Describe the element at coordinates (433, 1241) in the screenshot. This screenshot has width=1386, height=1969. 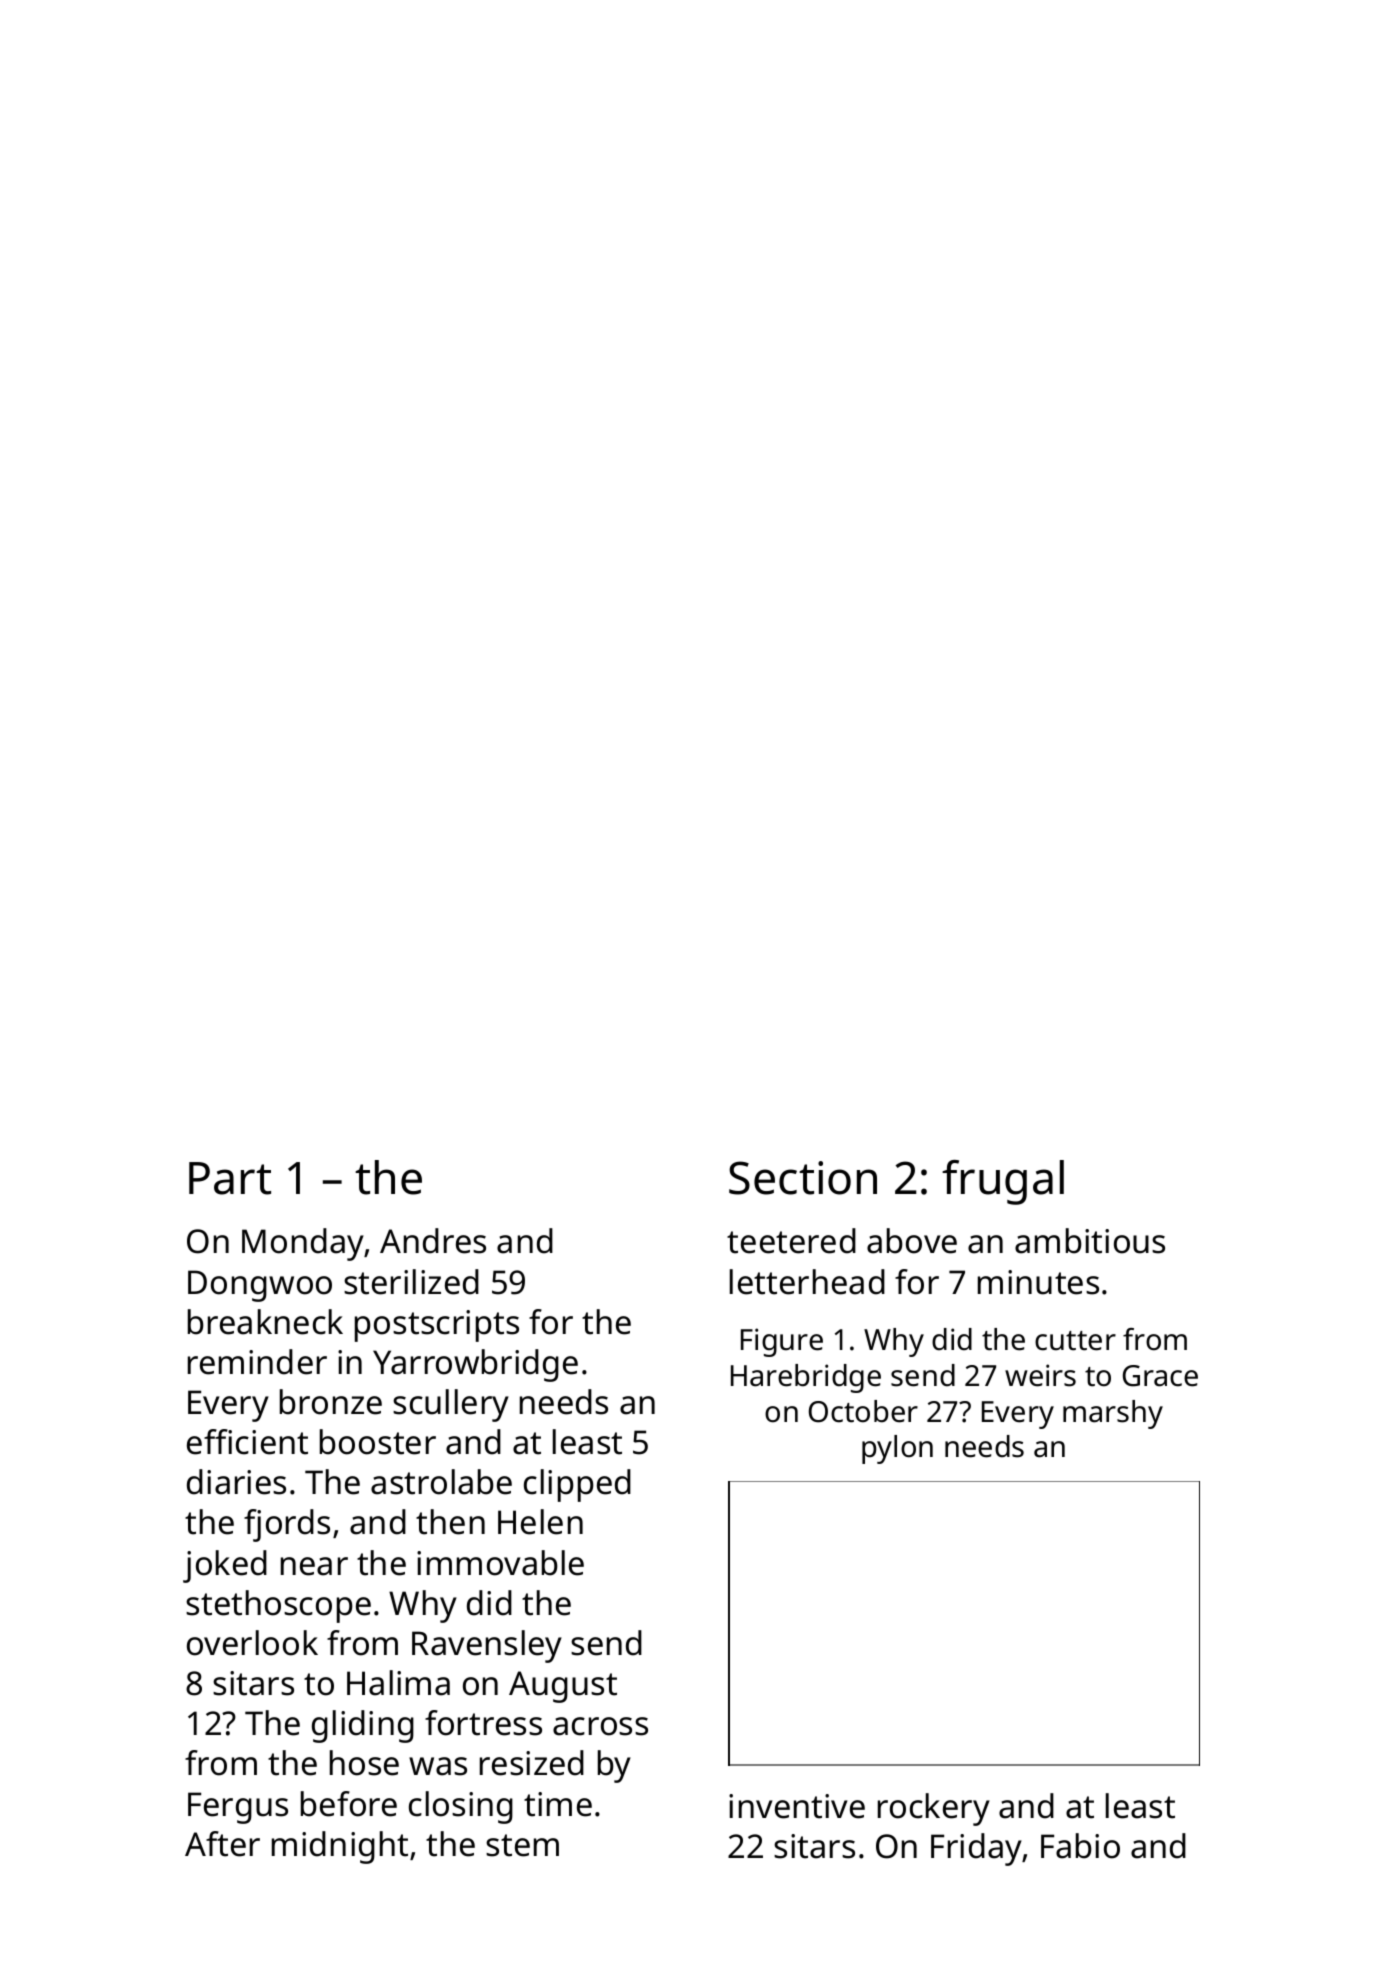
I see `Andres` at that location.
